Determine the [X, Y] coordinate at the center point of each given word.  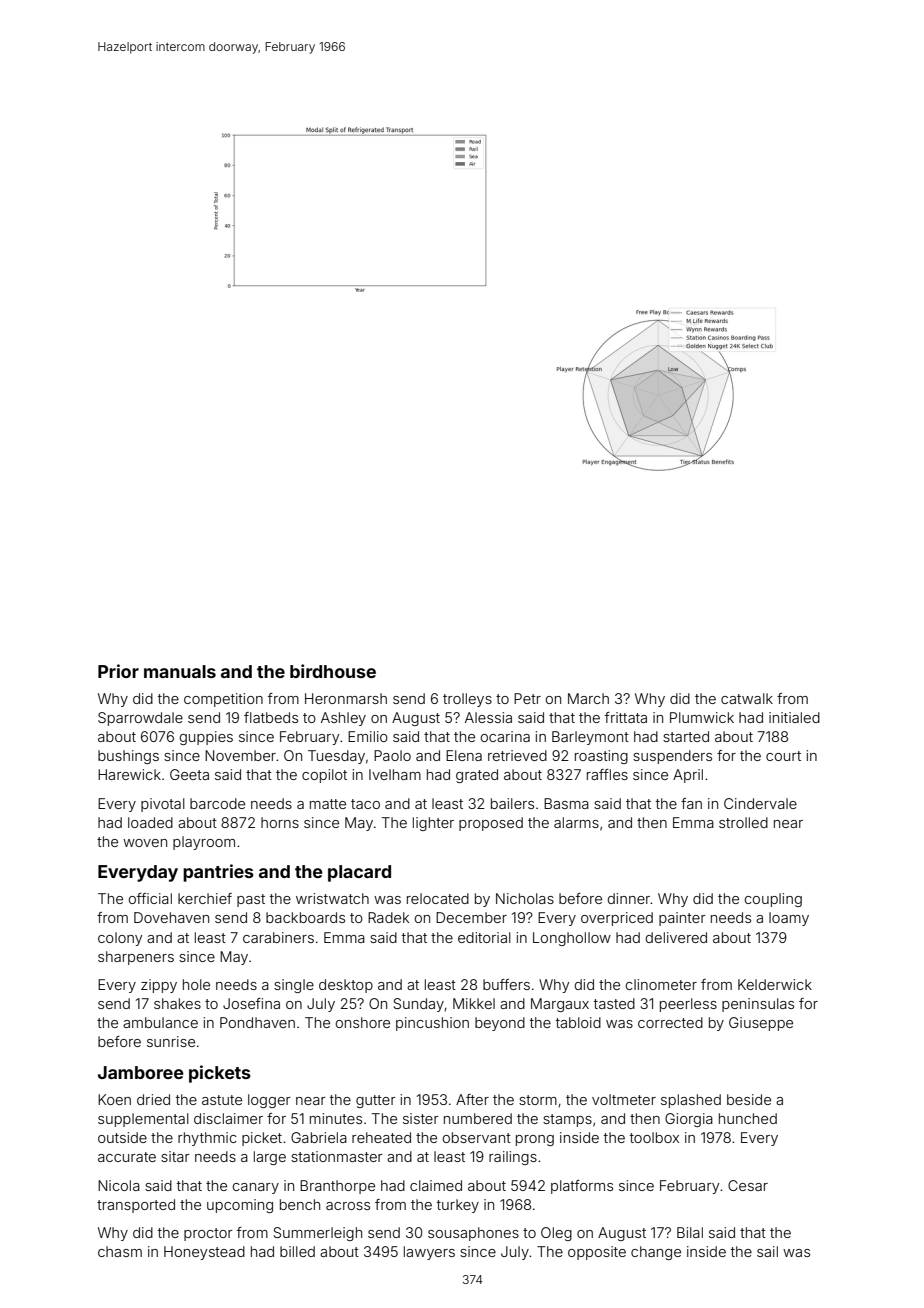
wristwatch [332, 898]
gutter [376, 1101]
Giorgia [689, 1120]
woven [145, 843]
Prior [118, 671]
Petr [527, 698]
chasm [120, 1251]
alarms [576, 822]
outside [122, 1137]
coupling [773, 900]
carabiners [278, 937]
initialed [794, 717]
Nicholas [525, 898]
